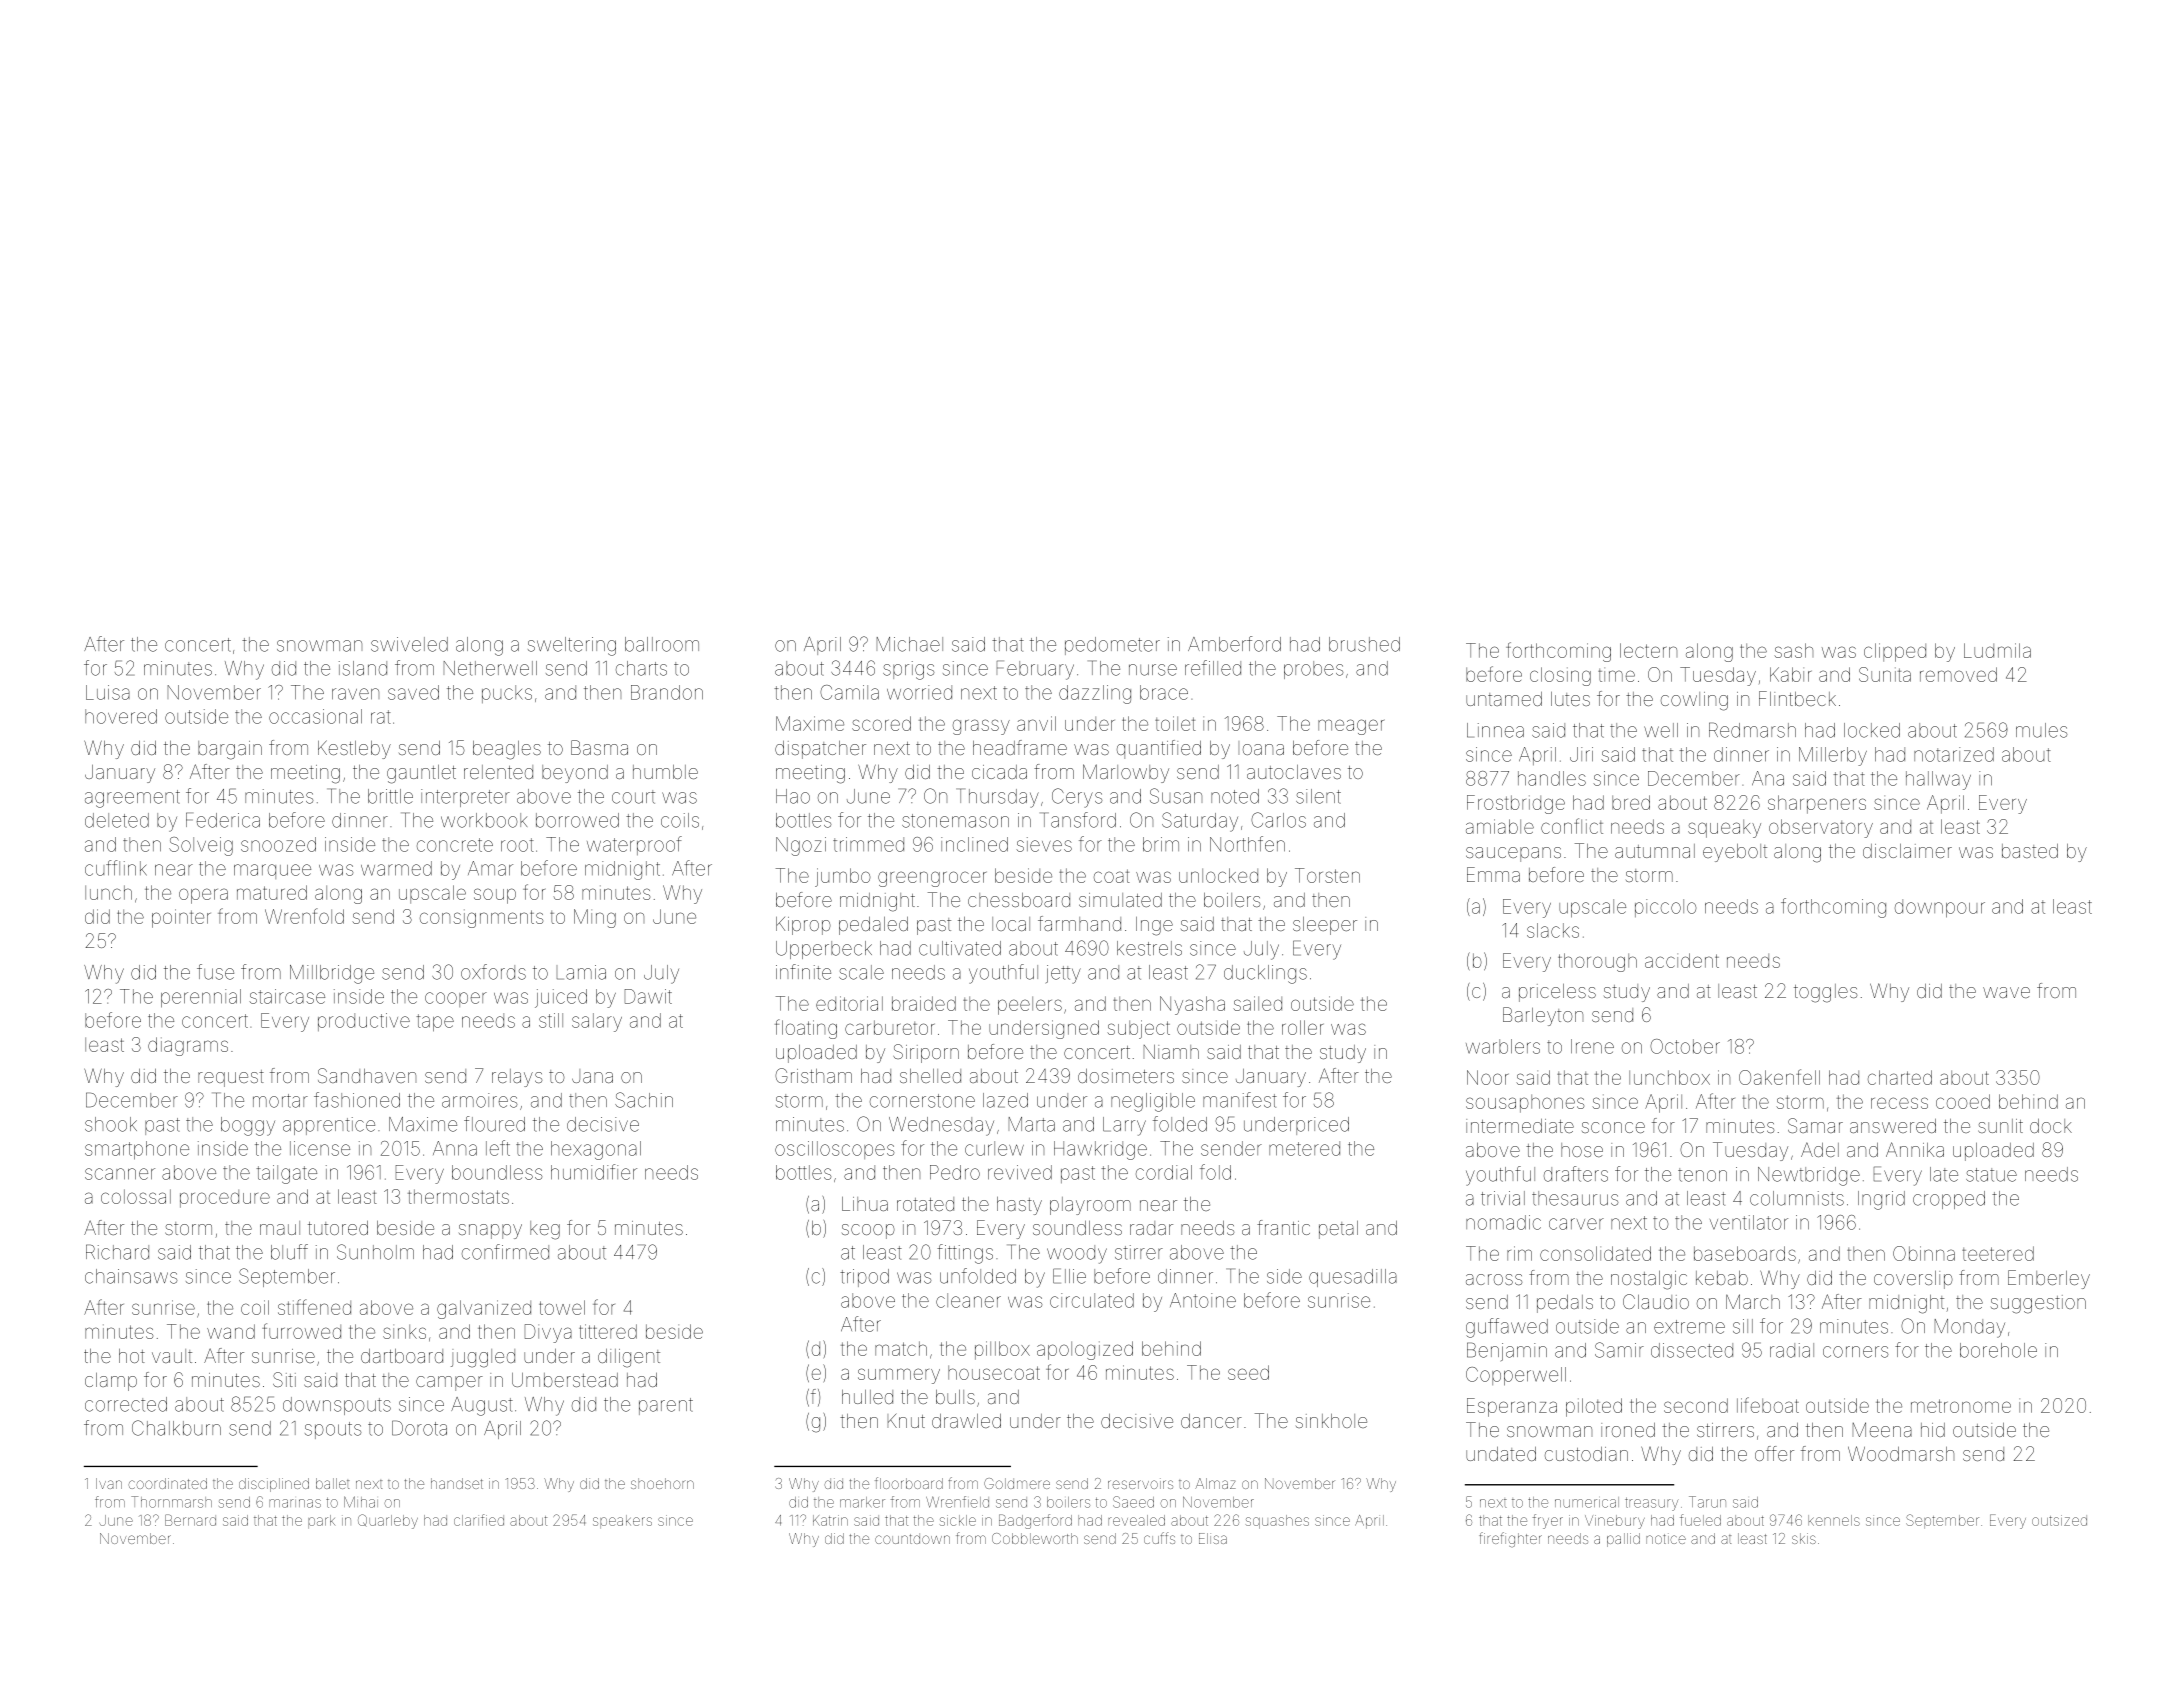  Describe the element at coordinates (1318, 796) in the page. I see `silent` at that location.
